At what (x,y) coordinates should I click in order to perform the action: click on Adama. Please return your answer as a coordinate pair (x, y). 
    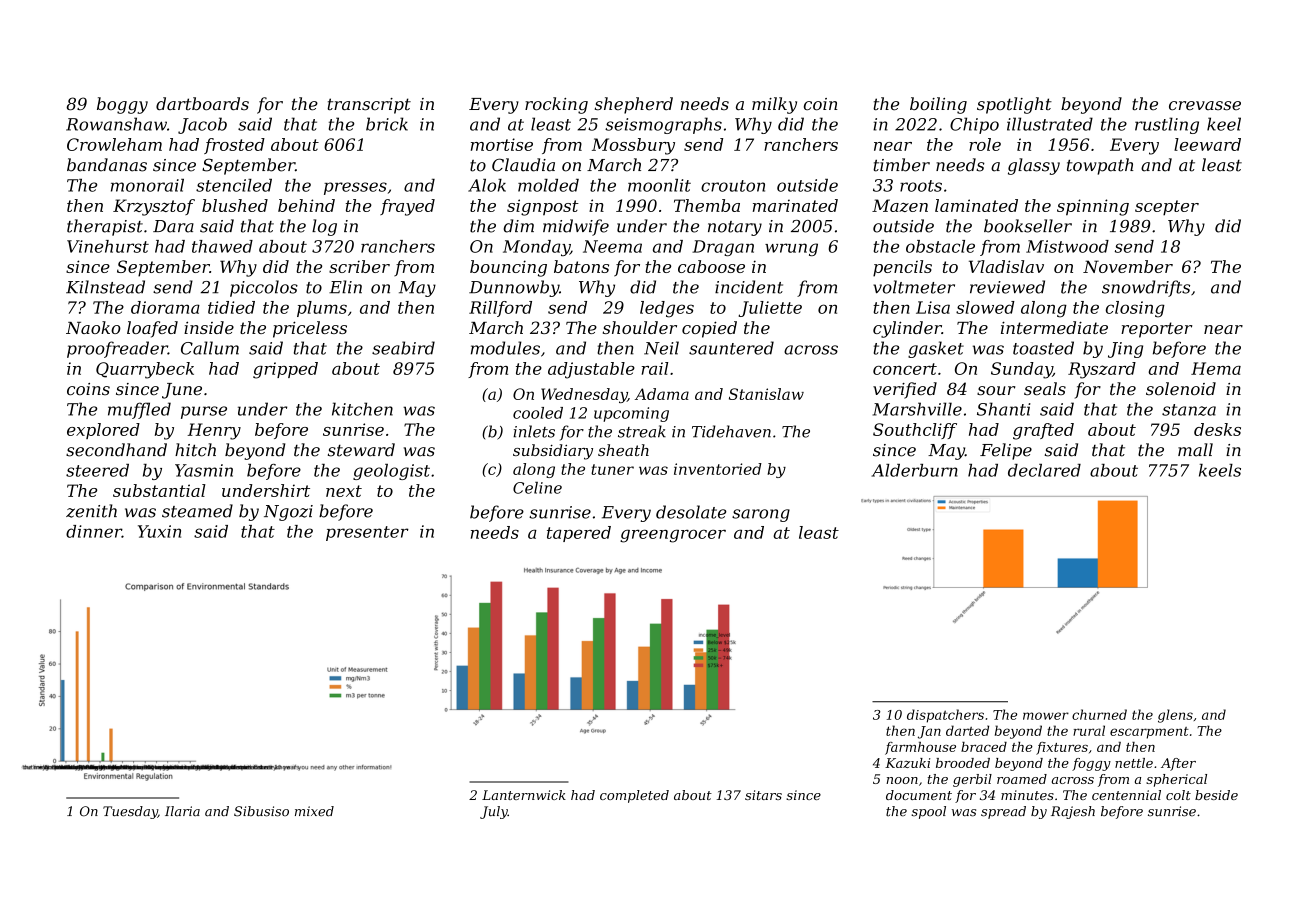
    Looking at the image, I should click on (662, 394).
